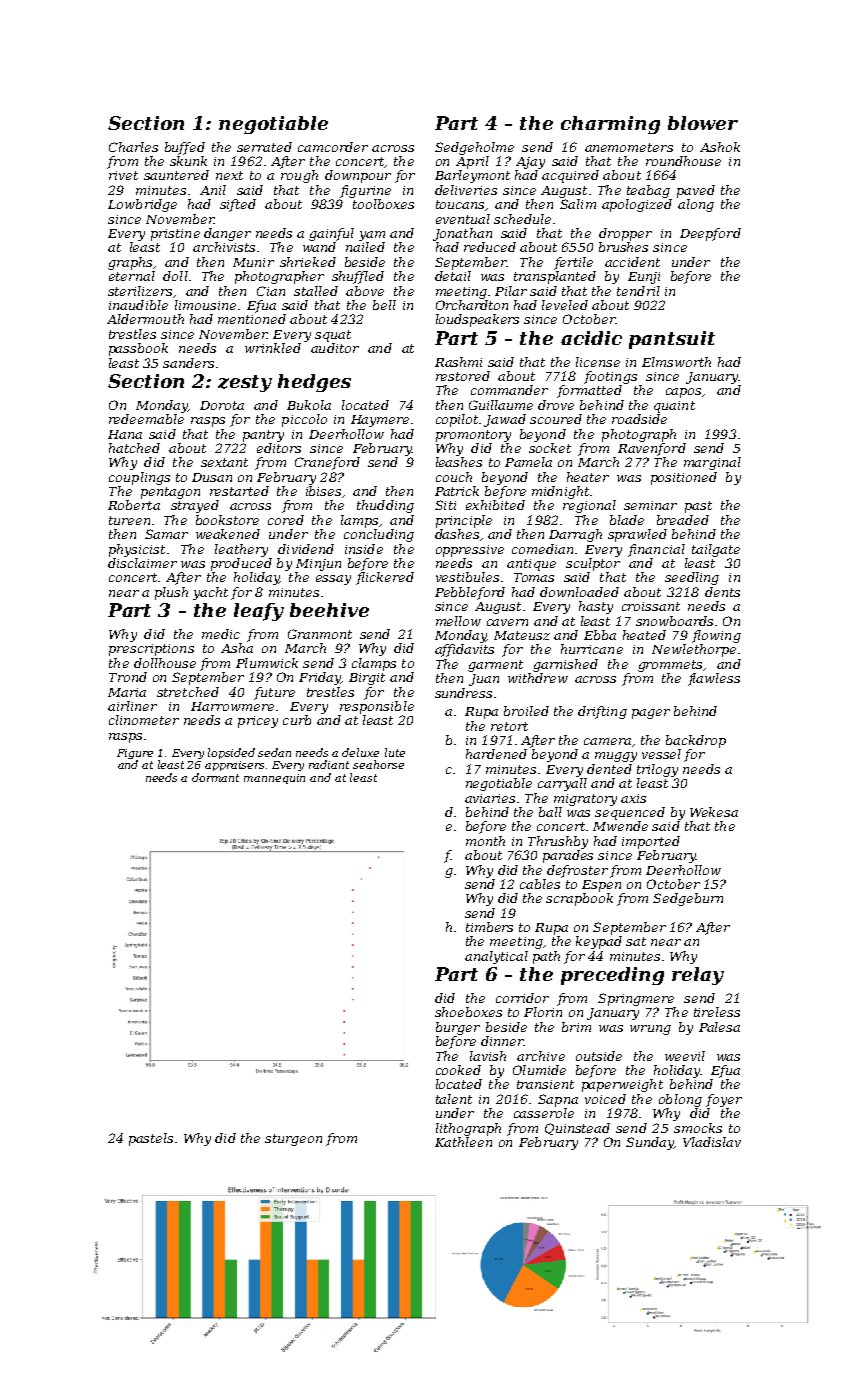 The image size is (849, 1400). What do you see at coordinates (672, 340) in the document?
I see `pantsuit` at bounding box center [672, 340].
